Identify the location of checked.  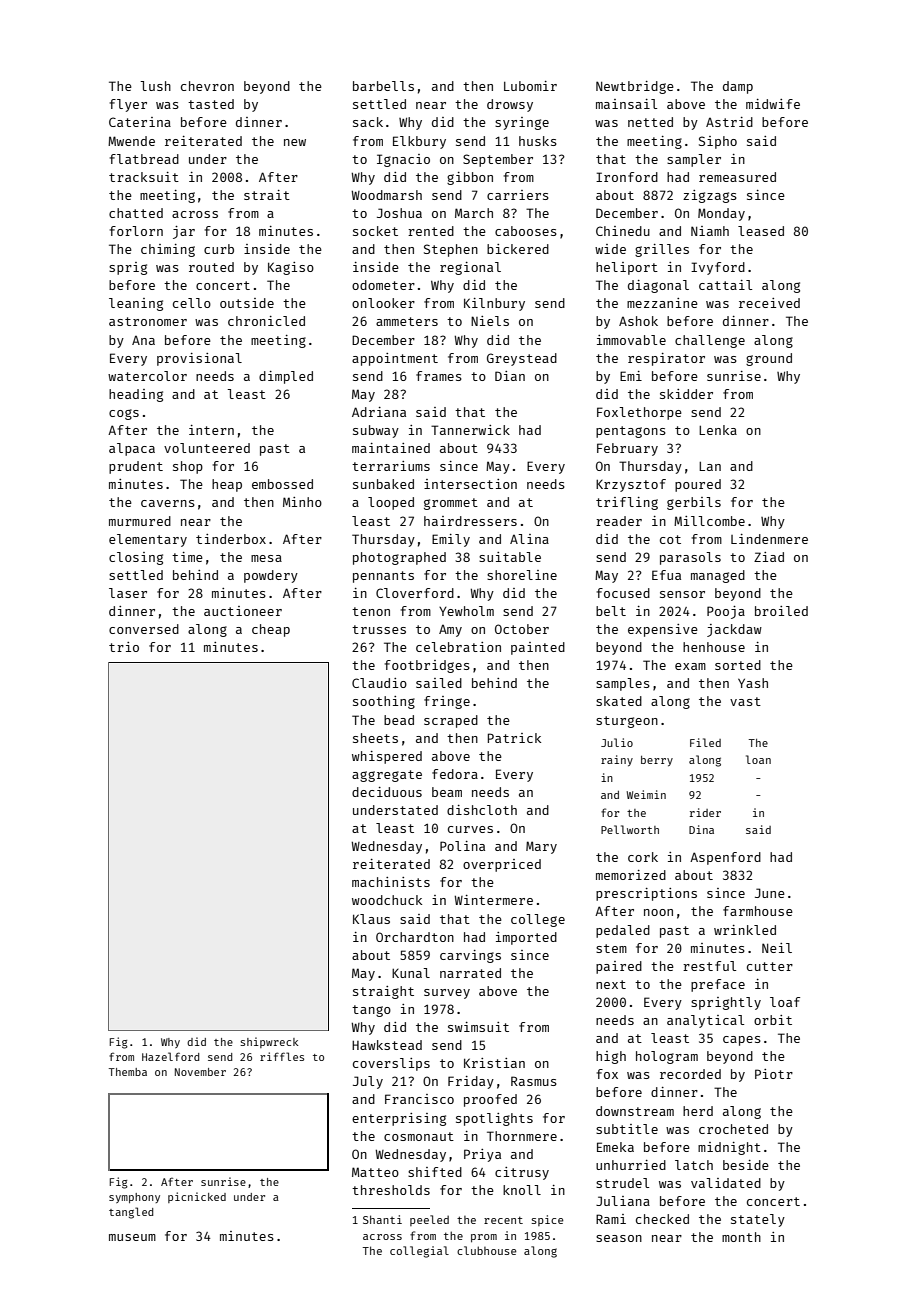
(662, 1219).
